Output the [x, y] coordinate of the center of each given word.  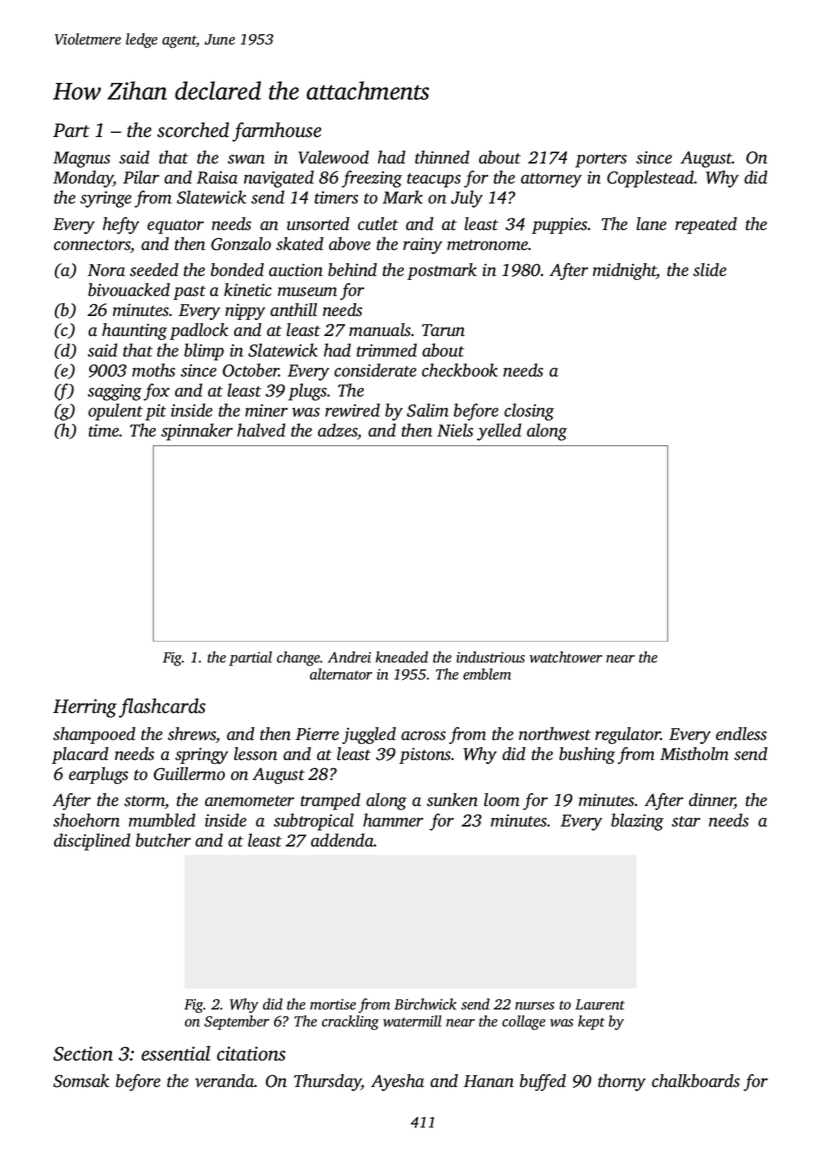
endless [741, 734]
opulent [115, 412]
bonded [237, 270]
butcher [163, 840]
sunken [452, 800]
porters [601, 160]
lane [651, 224]
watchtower [566, 657]
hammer [393, 820]
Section [83, 1053]
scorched [193, 130]
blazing [637, 822]
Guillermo [189, 774]
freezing [372, 179]
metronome [487, 245]
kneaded [402, 657]
